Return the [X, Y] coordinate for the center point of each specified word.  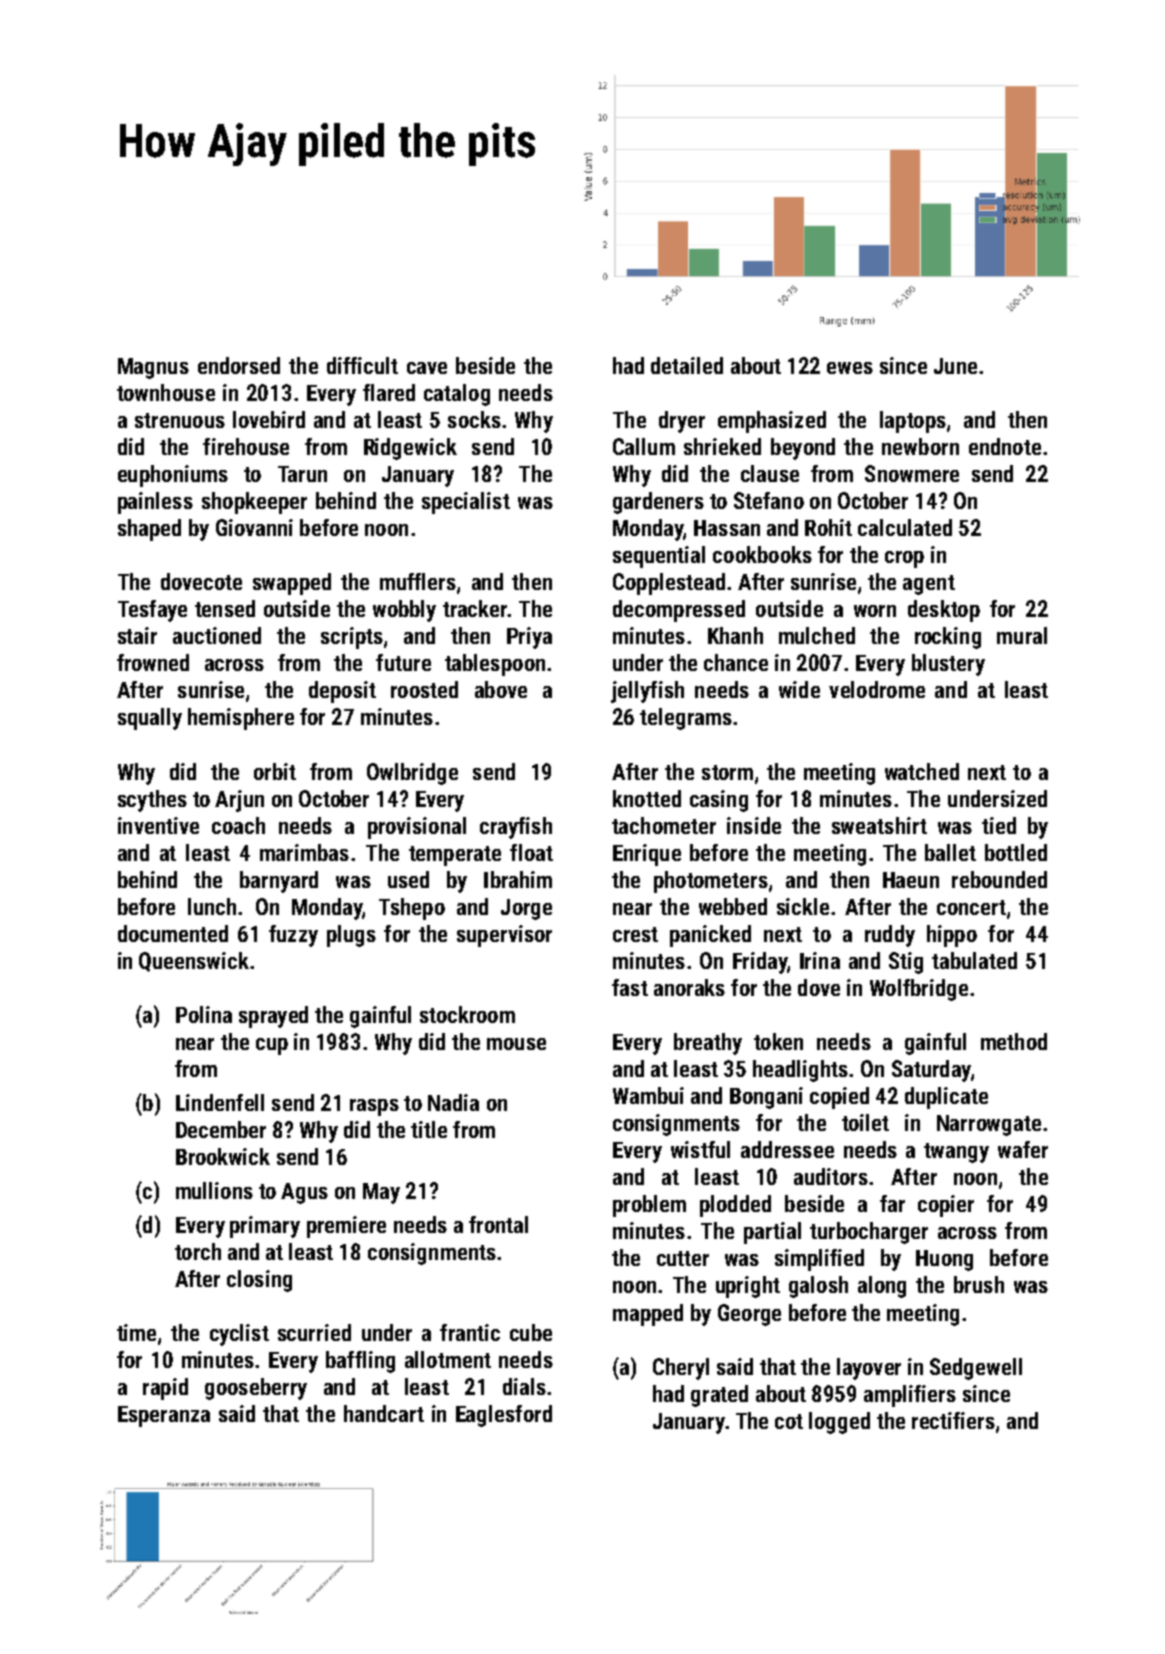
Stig [906, 963]
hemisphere [241, 719]
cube [531, 1332]
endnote [1005, 446]
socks [474, 419]
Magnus [153, 368]
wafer [1023, 1149]
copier [946, 1206]
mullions [214, 1190]
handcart [384, 1413]
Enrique [647, 855]
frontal [498, 1224]
